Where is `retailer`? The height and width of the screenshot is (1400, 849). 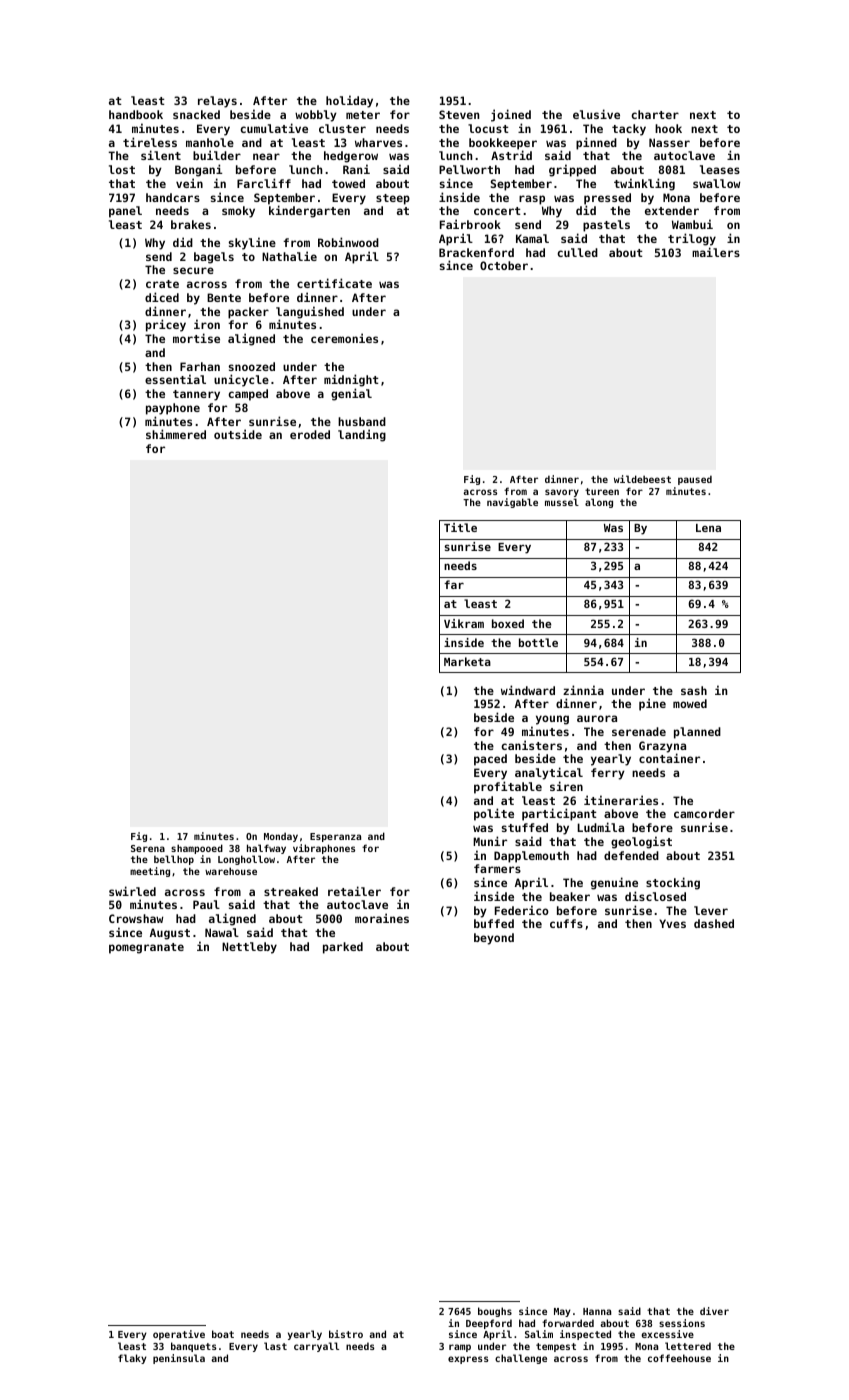 retailer is located at coordinates (354, 891).
